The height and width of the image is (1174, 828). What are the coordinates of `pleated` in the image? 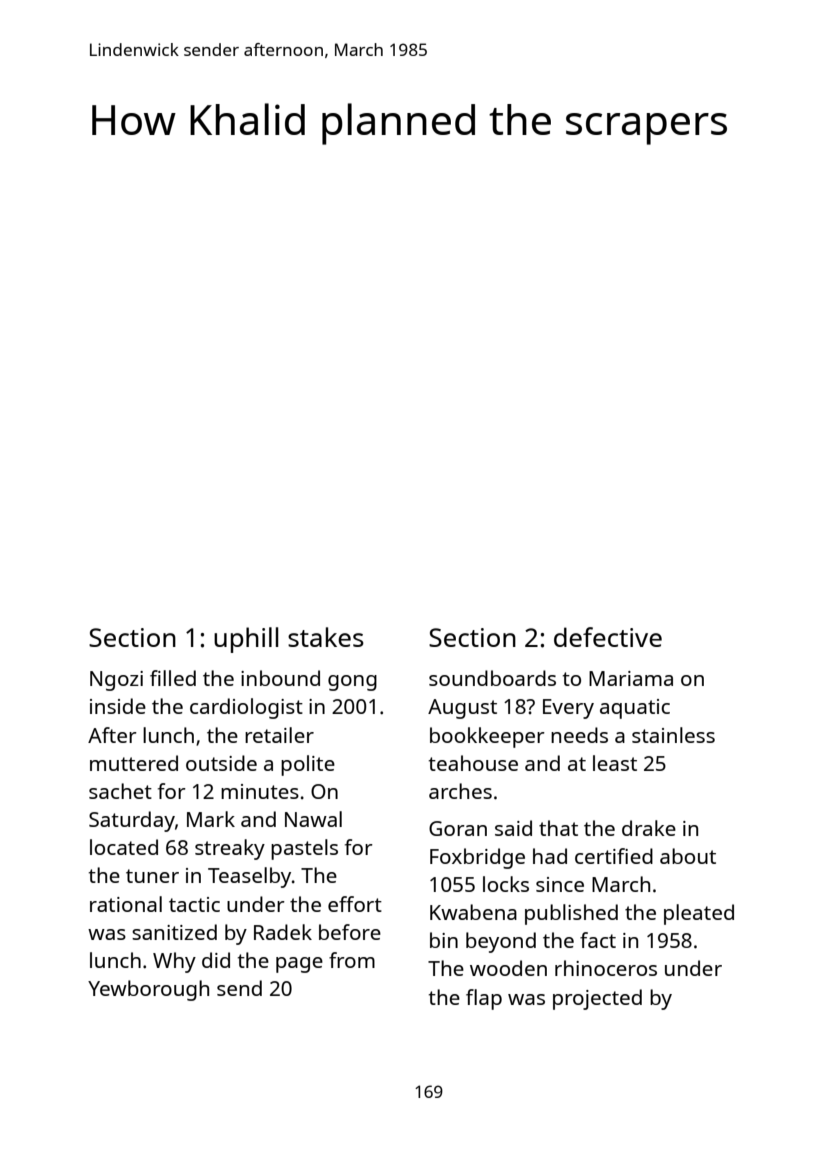 It's located at (699, 914).
